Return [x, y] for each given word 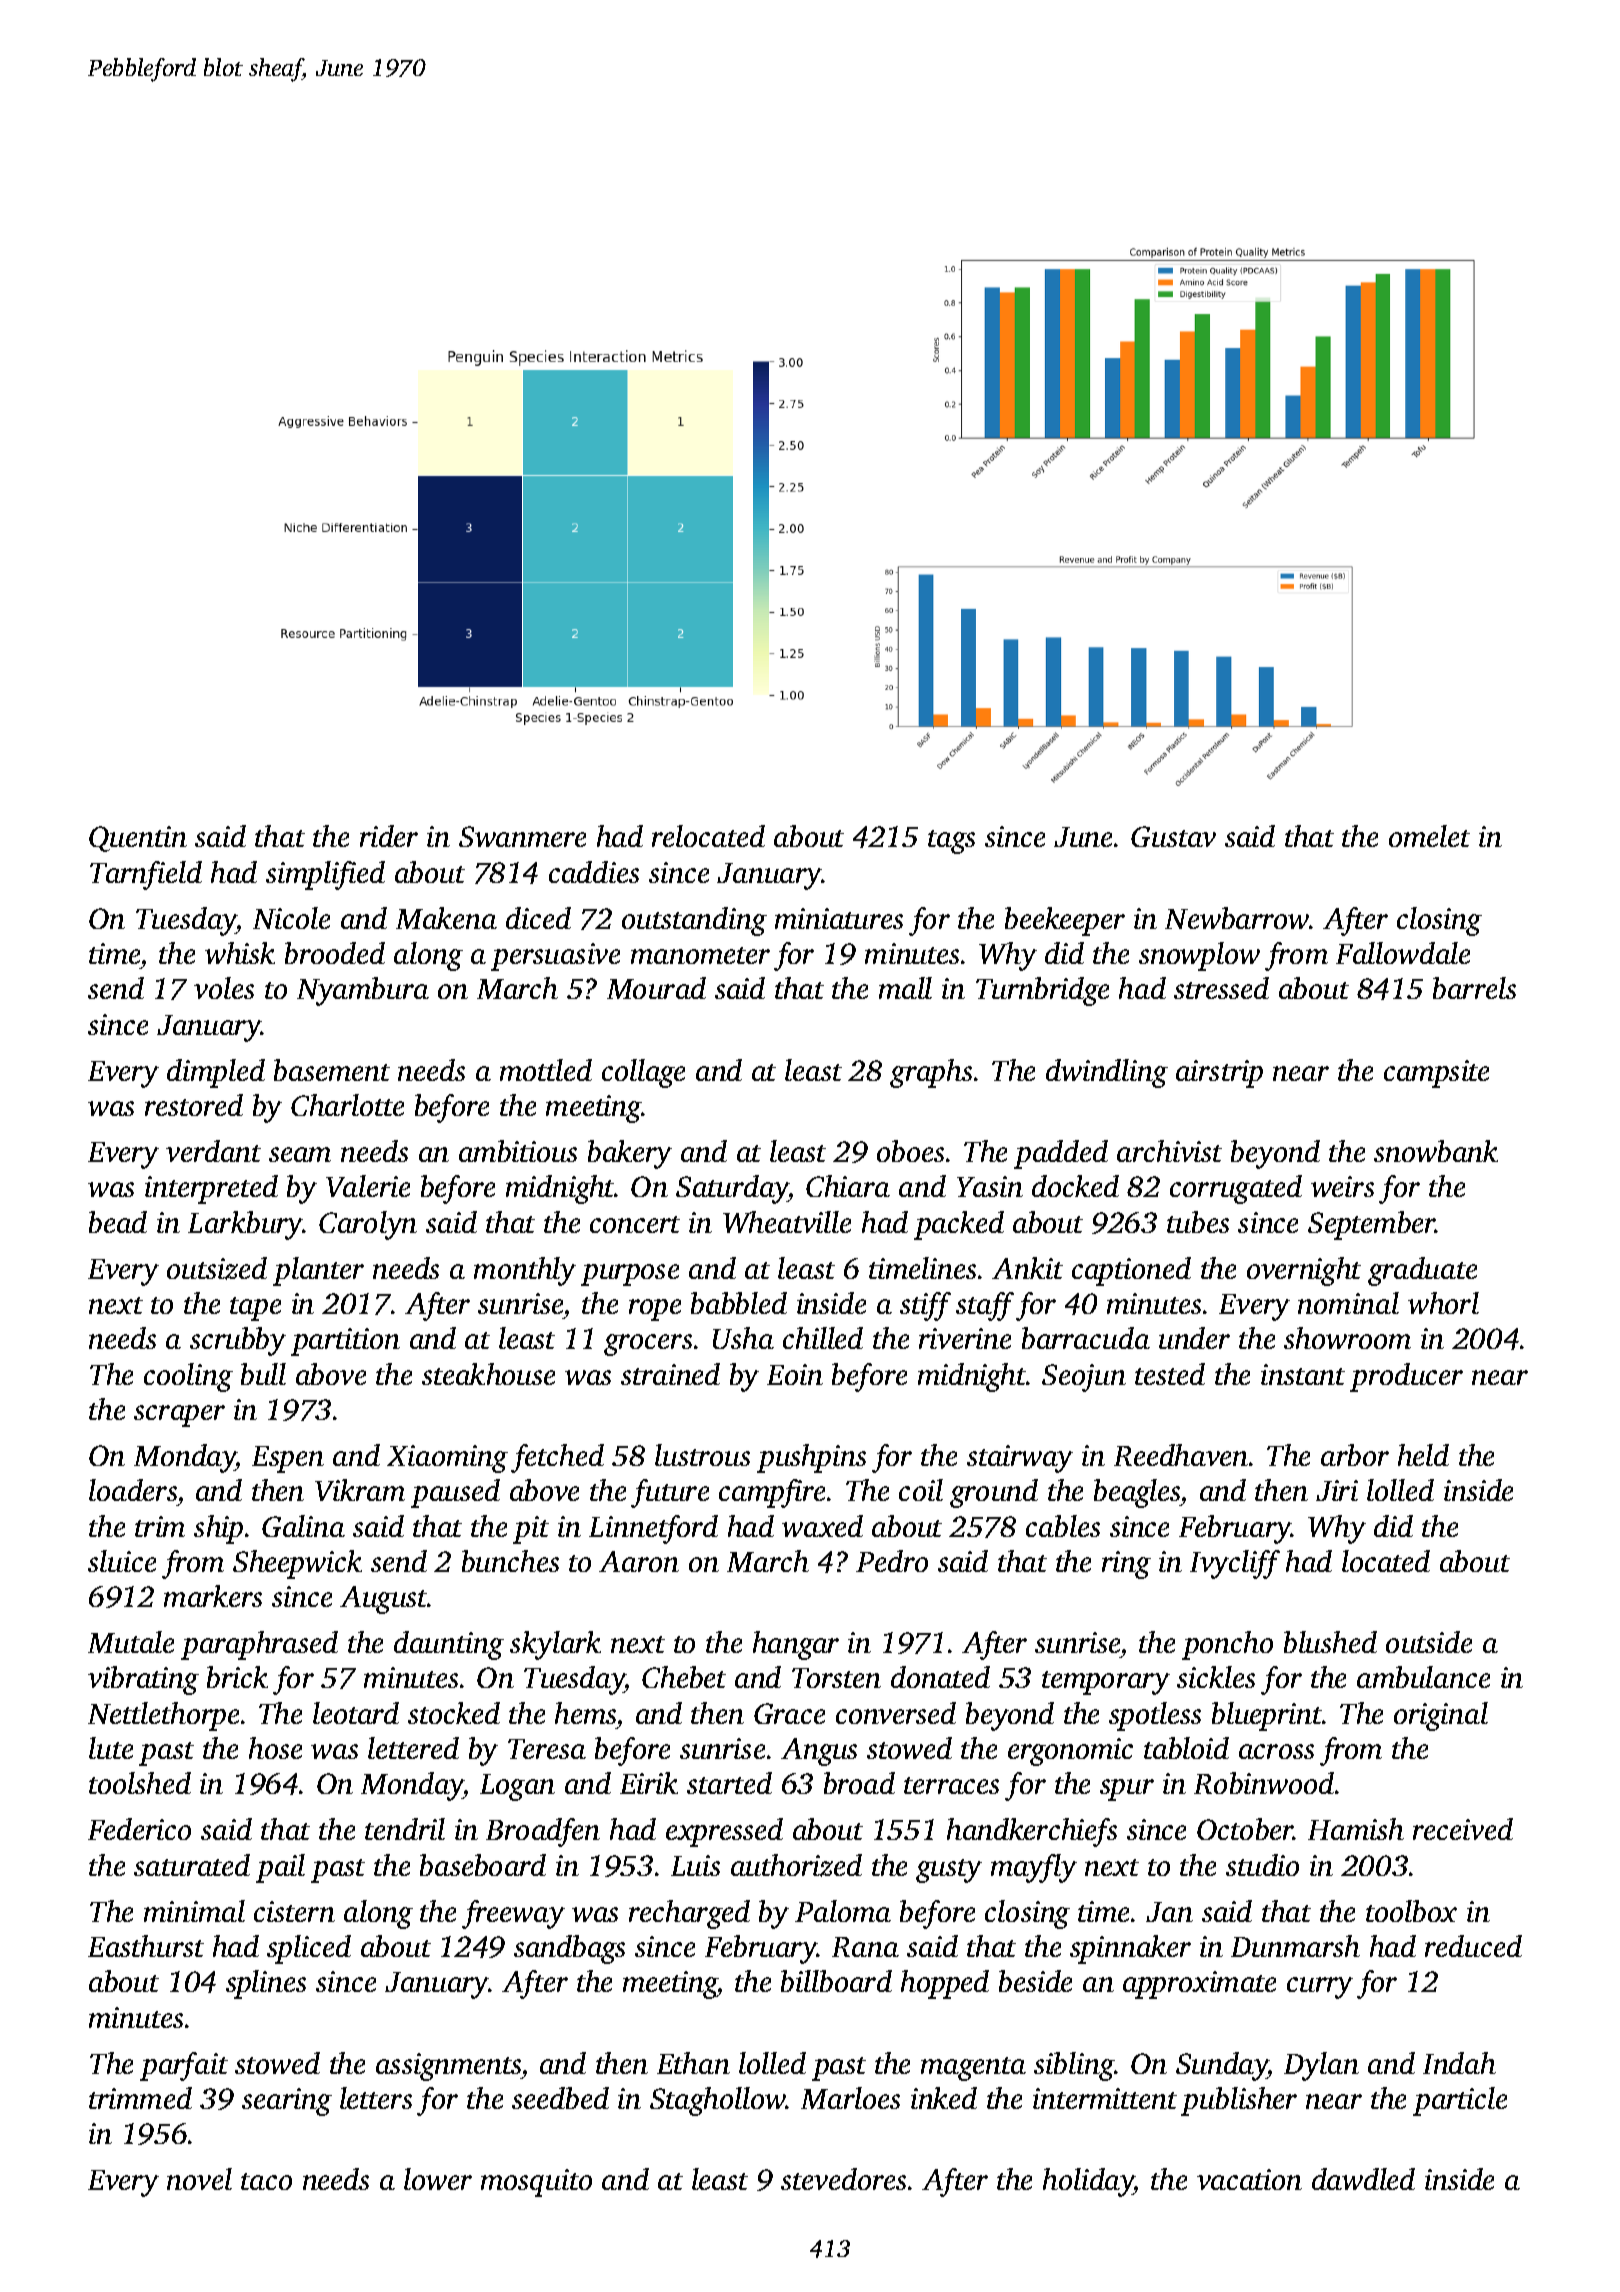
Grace [789, 1713]
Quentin [138, 839]
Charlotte [347, 1105]
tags [951, 842]
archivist [1169, 1151]
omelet [1429, 836]
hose [275, 1748]
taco [266, 2181]
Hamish [1356, 1829]
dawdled [1363, 2179]
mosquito [536, 2183]
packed [959, 1225]
